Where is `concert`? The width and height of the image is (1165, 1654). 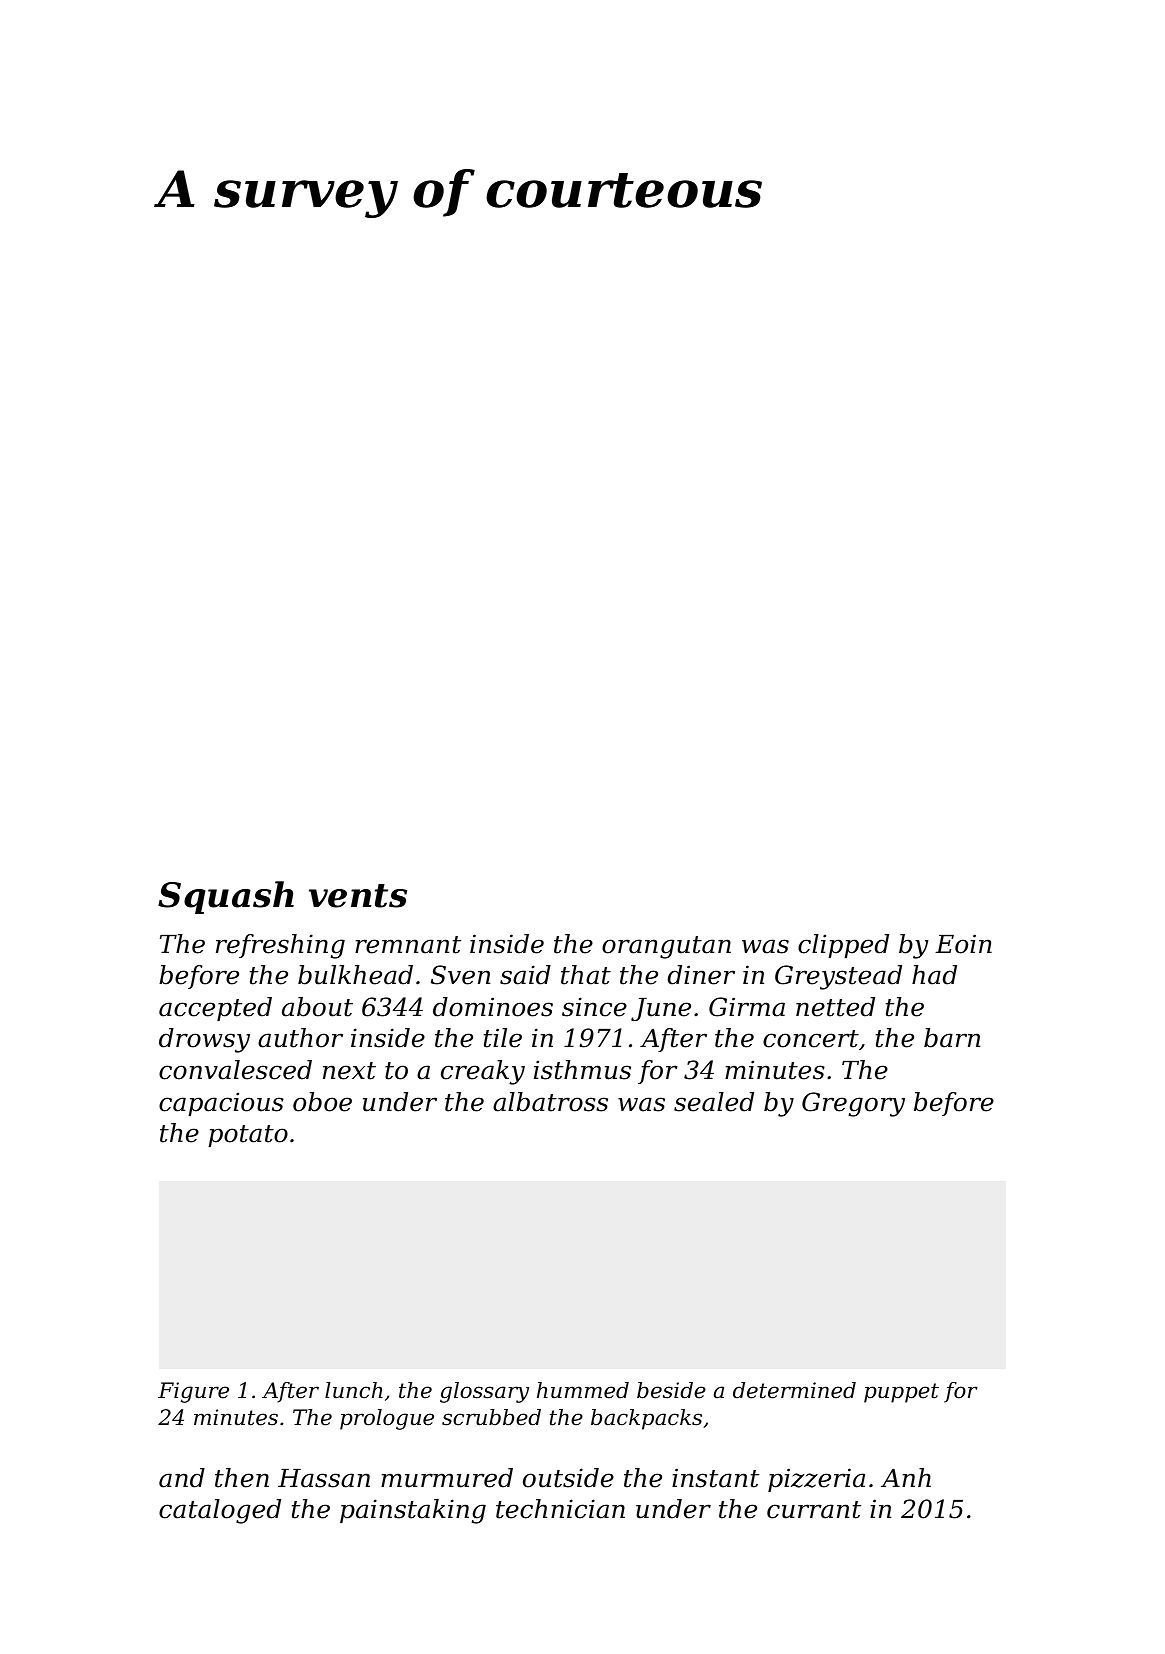 concert is located at coordinates (811, 1039).
